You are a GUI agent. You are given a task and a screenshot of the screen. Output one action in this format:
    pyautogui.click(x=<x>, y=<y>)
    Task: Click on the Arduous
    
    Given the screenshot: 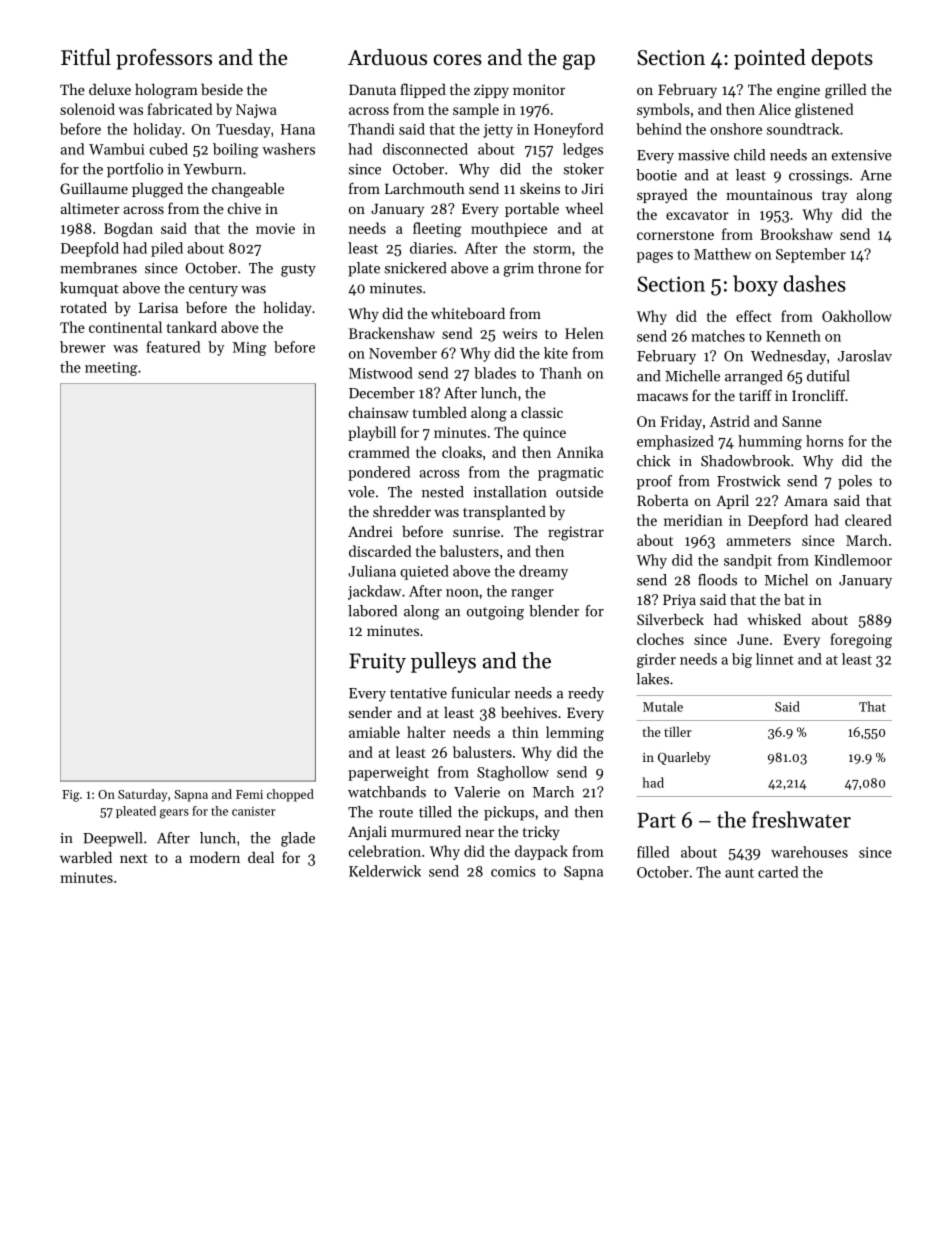 What is the action you would take?
    pyautogui.click(x=387, y=57)
